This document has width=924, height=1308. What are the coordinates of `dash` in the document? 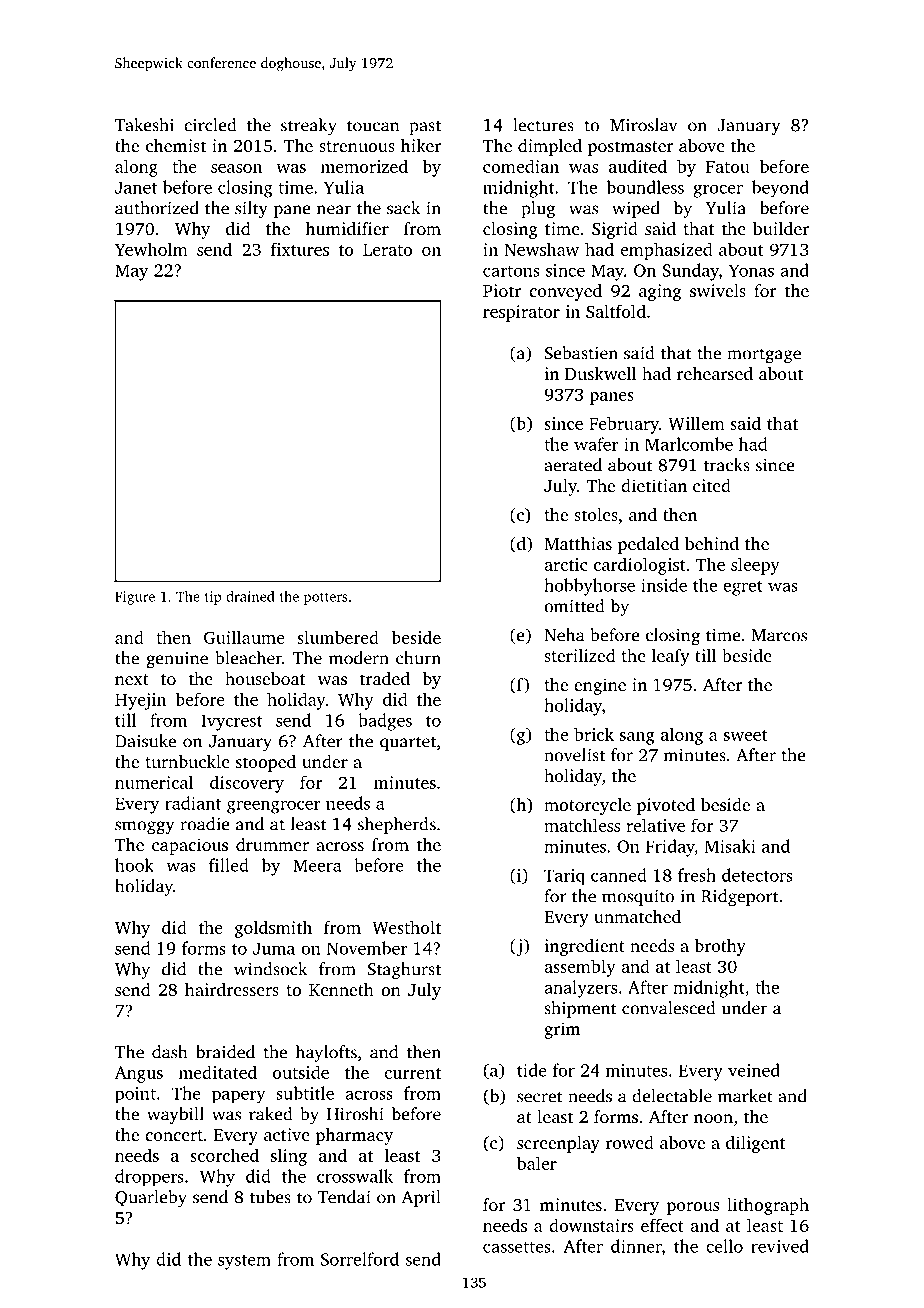 It's located at (170, 1052).
